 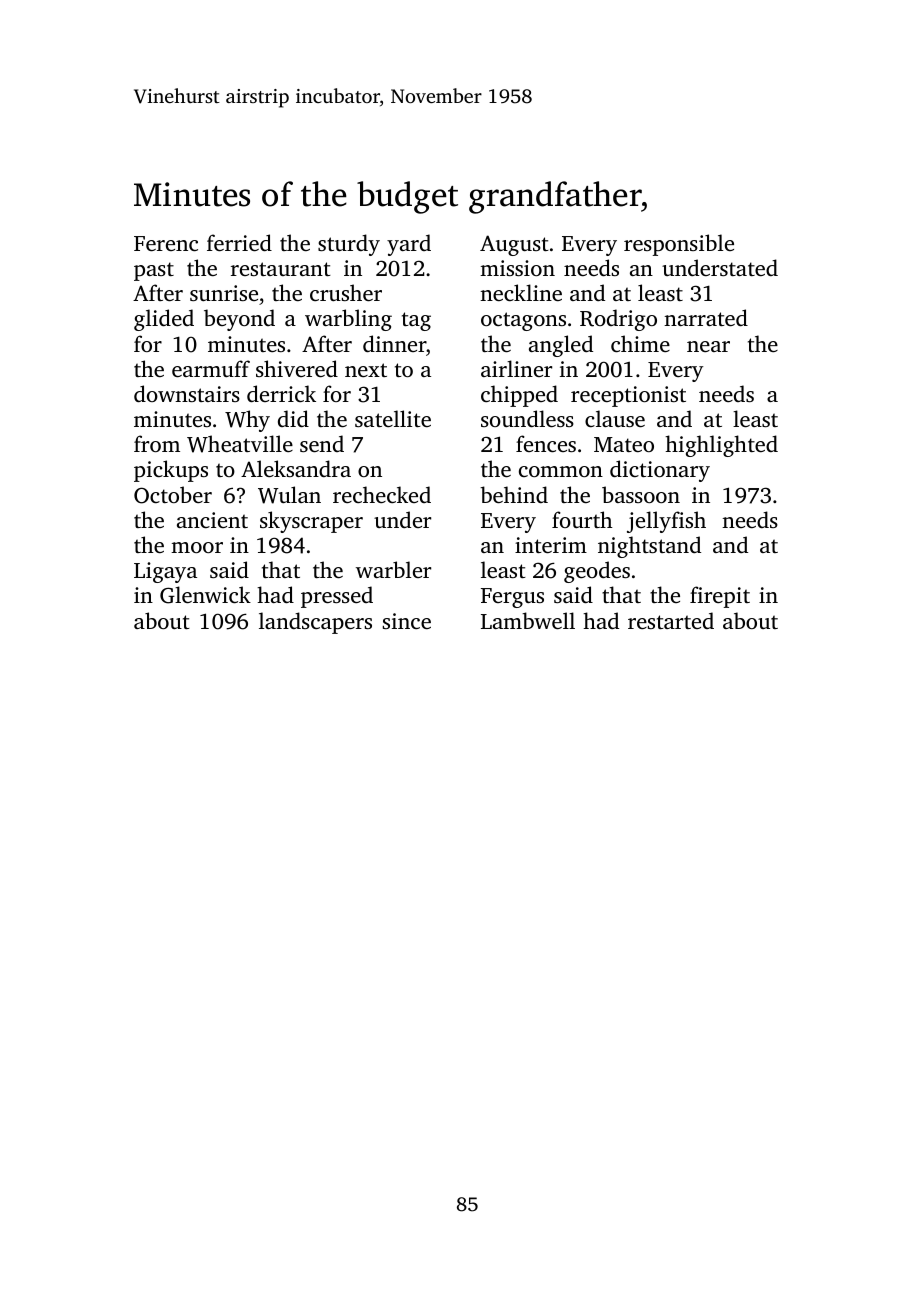 What do you see at coordinates (407, 621) in the screenshot?
I see `since` at bounding box center [407, 621].
